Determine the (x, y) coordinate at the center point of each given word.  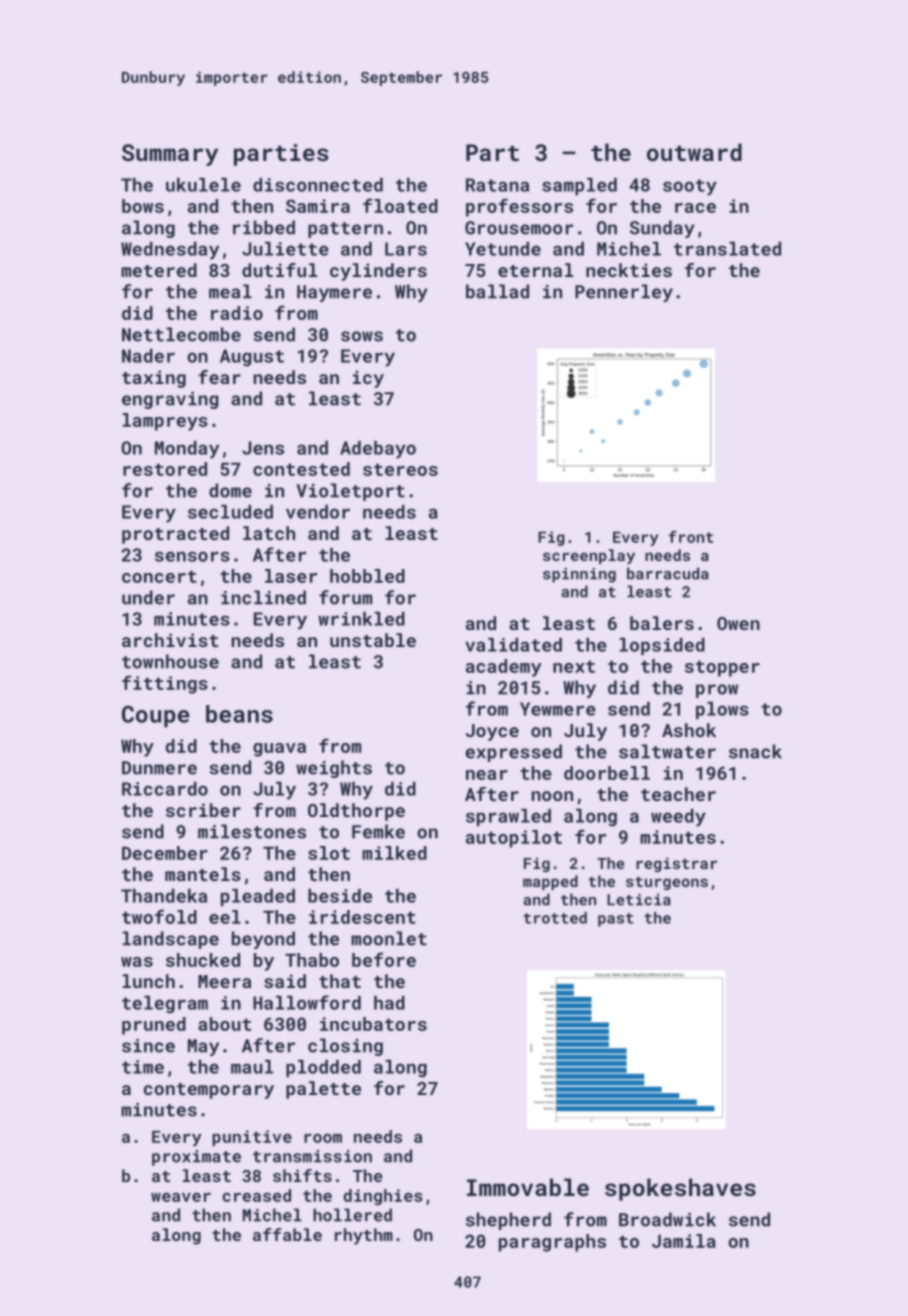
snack (755, 751)
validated (513, 645)
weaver (181, 1197)
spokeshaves (680, 1189)
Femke (378, 831)
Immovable (528, 1187)
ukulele (203, 185)
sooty (690, 187)
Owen (738, 623)
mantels (203, 874)
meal (230, 291)
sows (362, 336)
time (143, 1067)
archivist (170, 640)
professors (519, 207)
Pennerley (624, 293)
